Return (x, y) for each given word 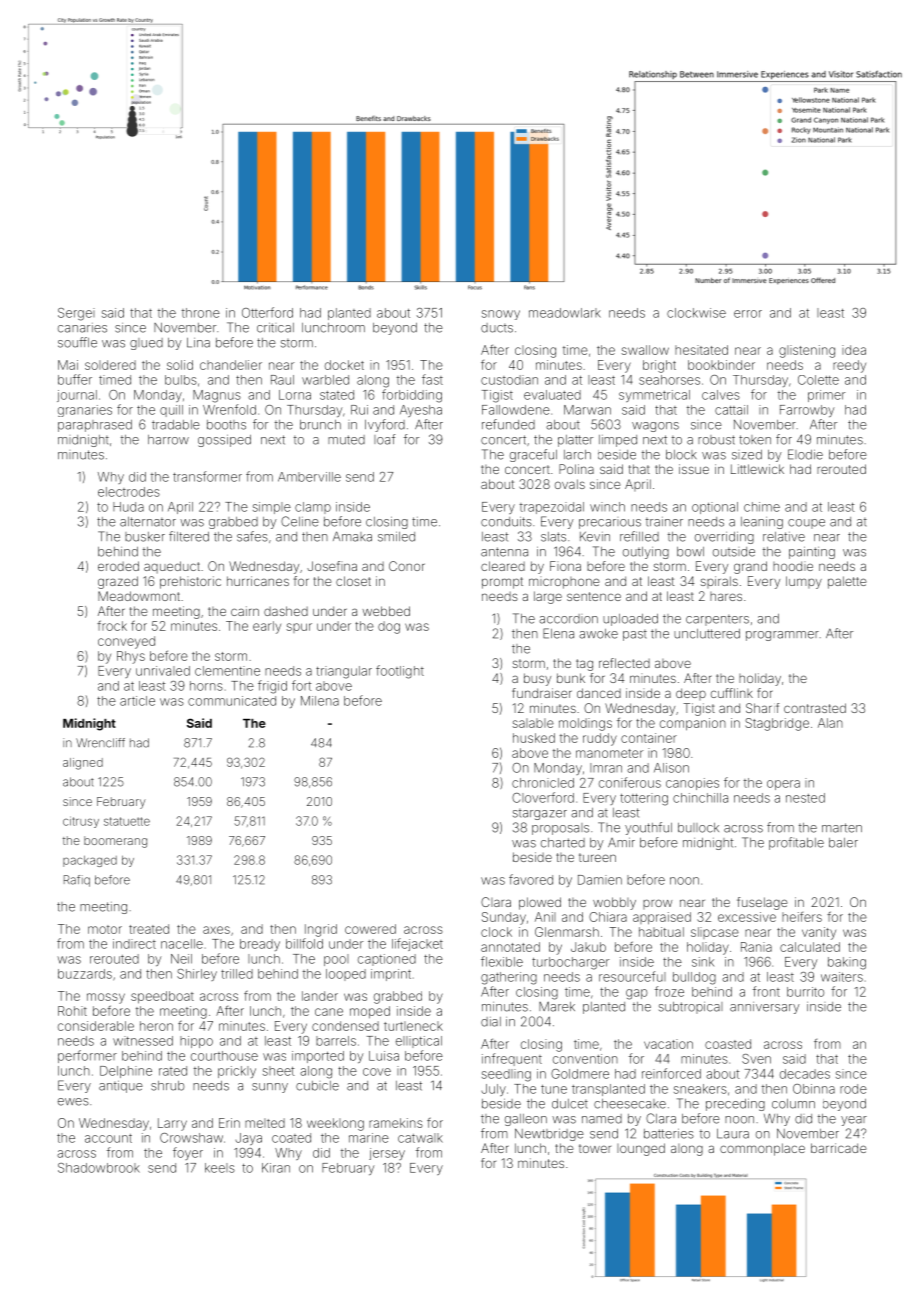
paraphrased (95, 426)
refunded (508, 424)
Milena (320, 701)
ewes (73, 1102)
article (137, 701)
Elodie (805, 454)
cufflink (732, 693)
